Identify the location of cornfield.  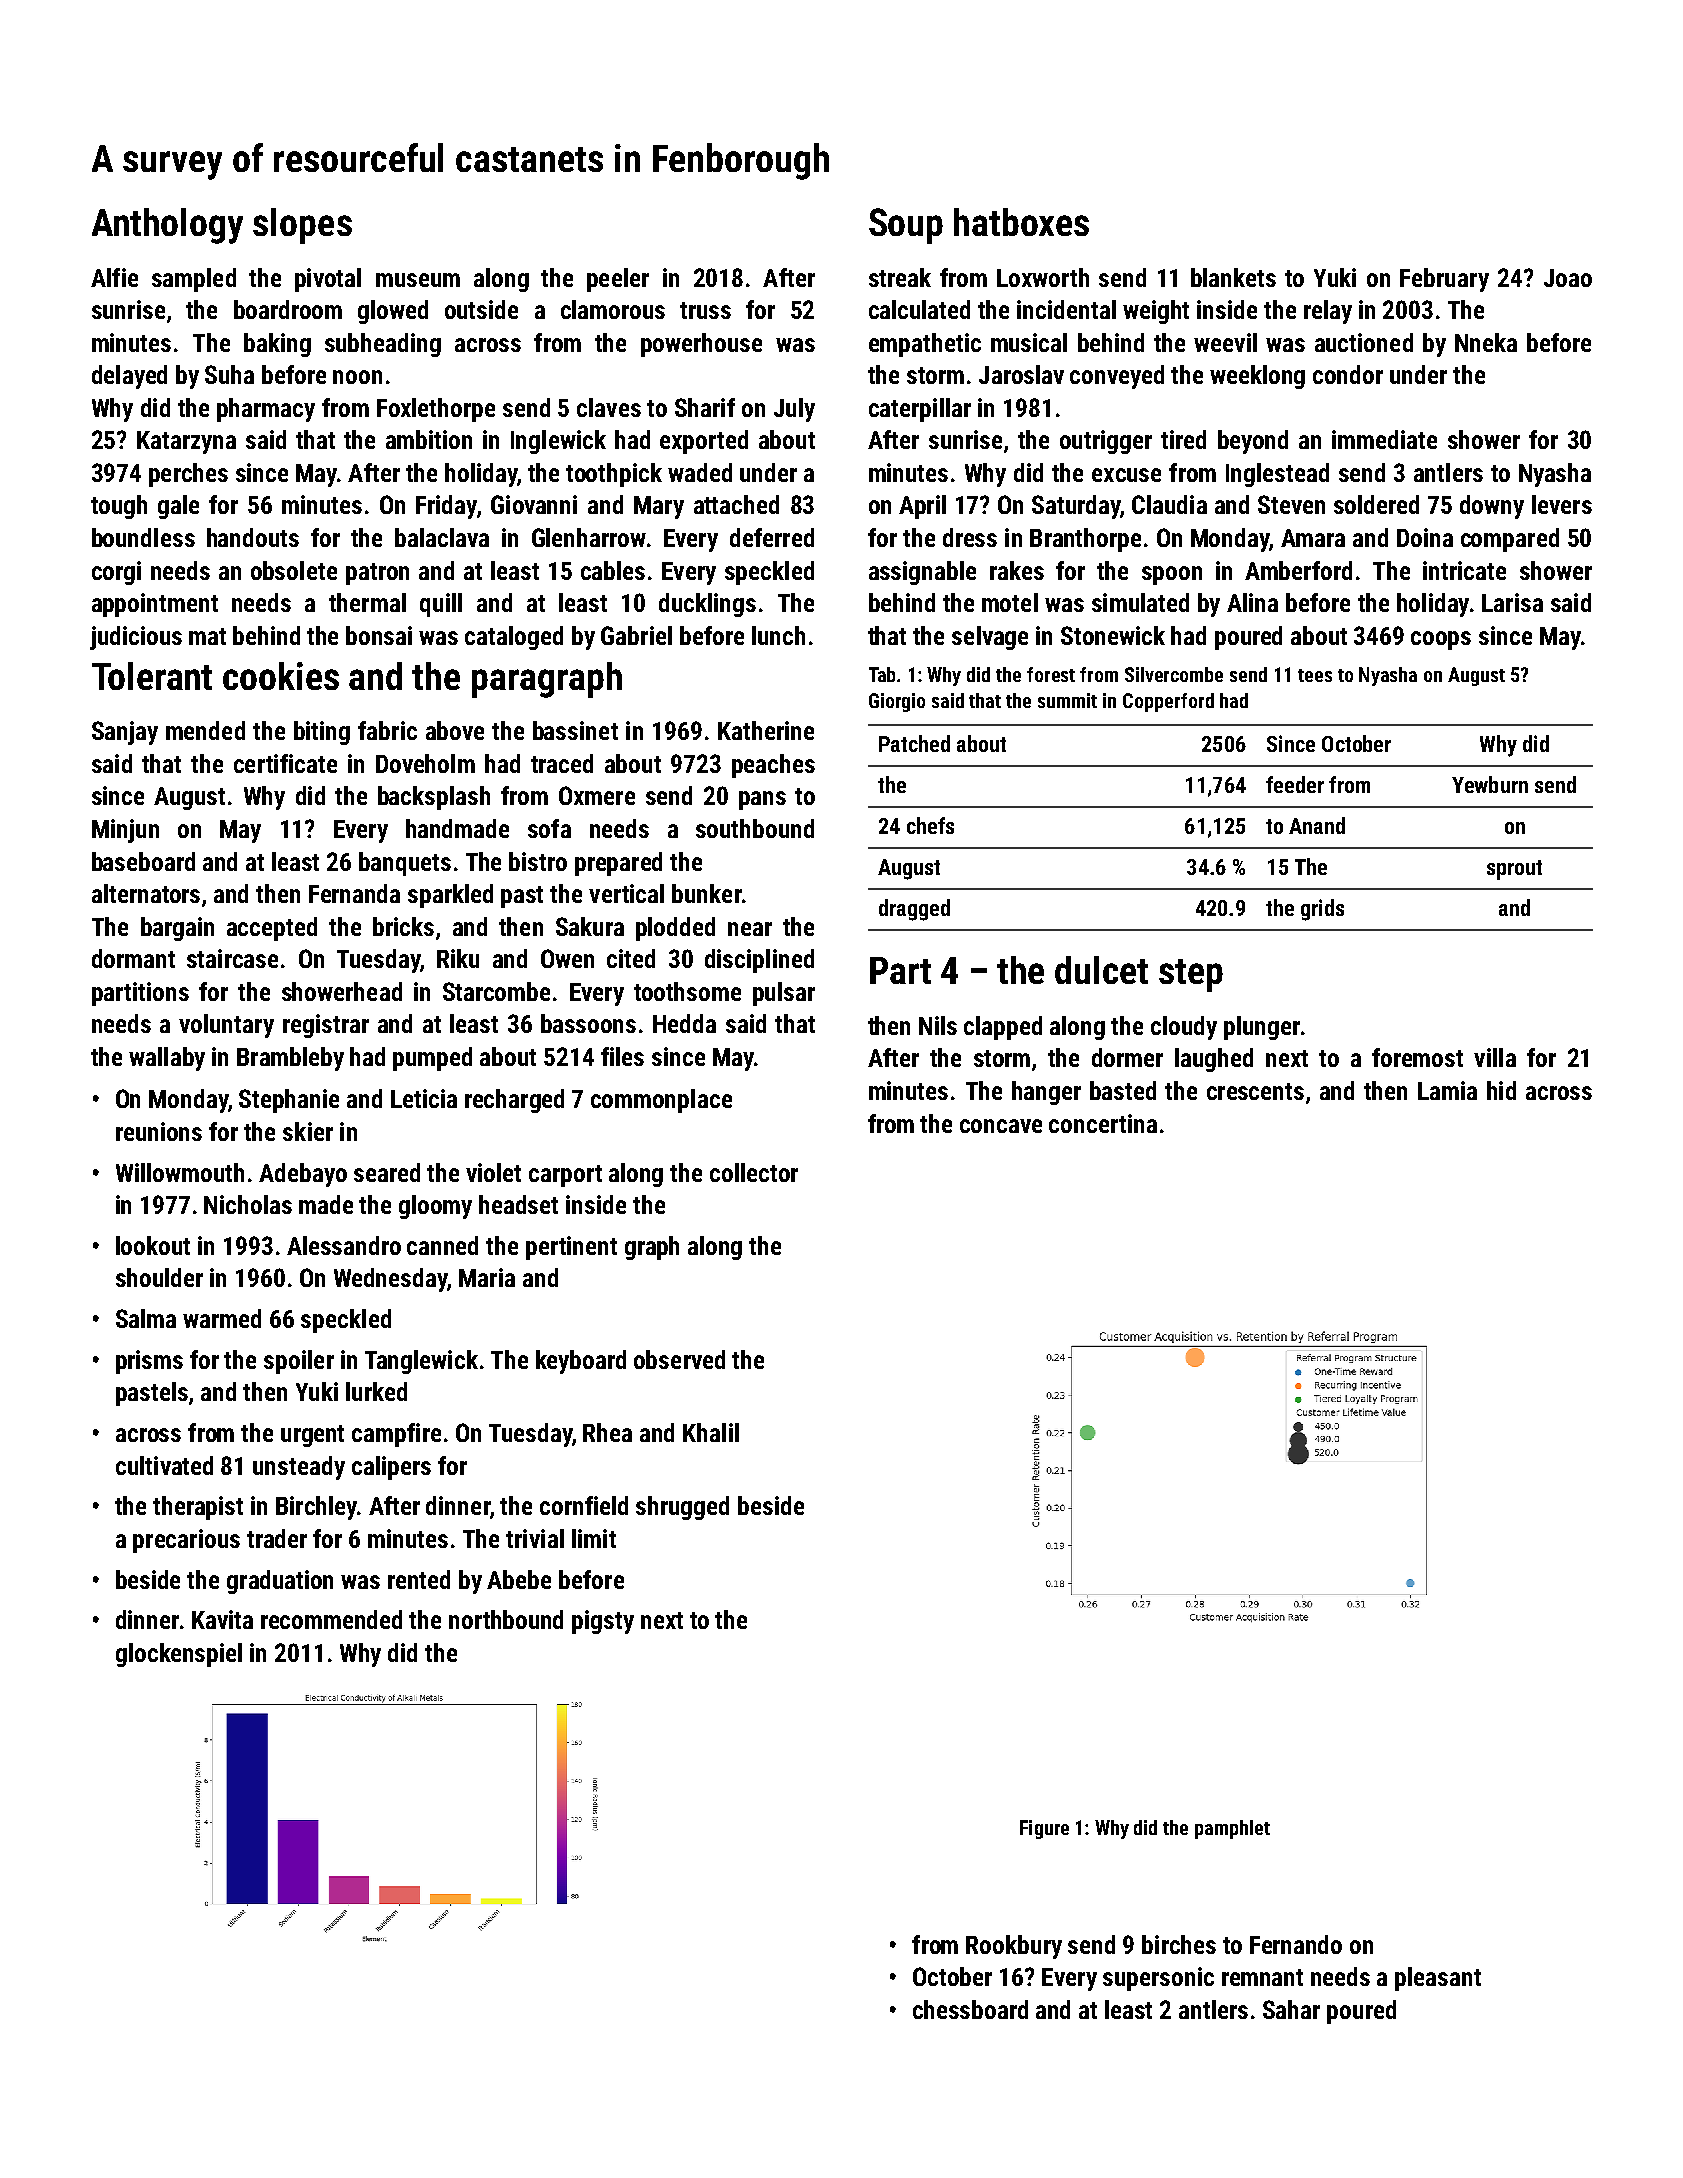
(584, 1505).
